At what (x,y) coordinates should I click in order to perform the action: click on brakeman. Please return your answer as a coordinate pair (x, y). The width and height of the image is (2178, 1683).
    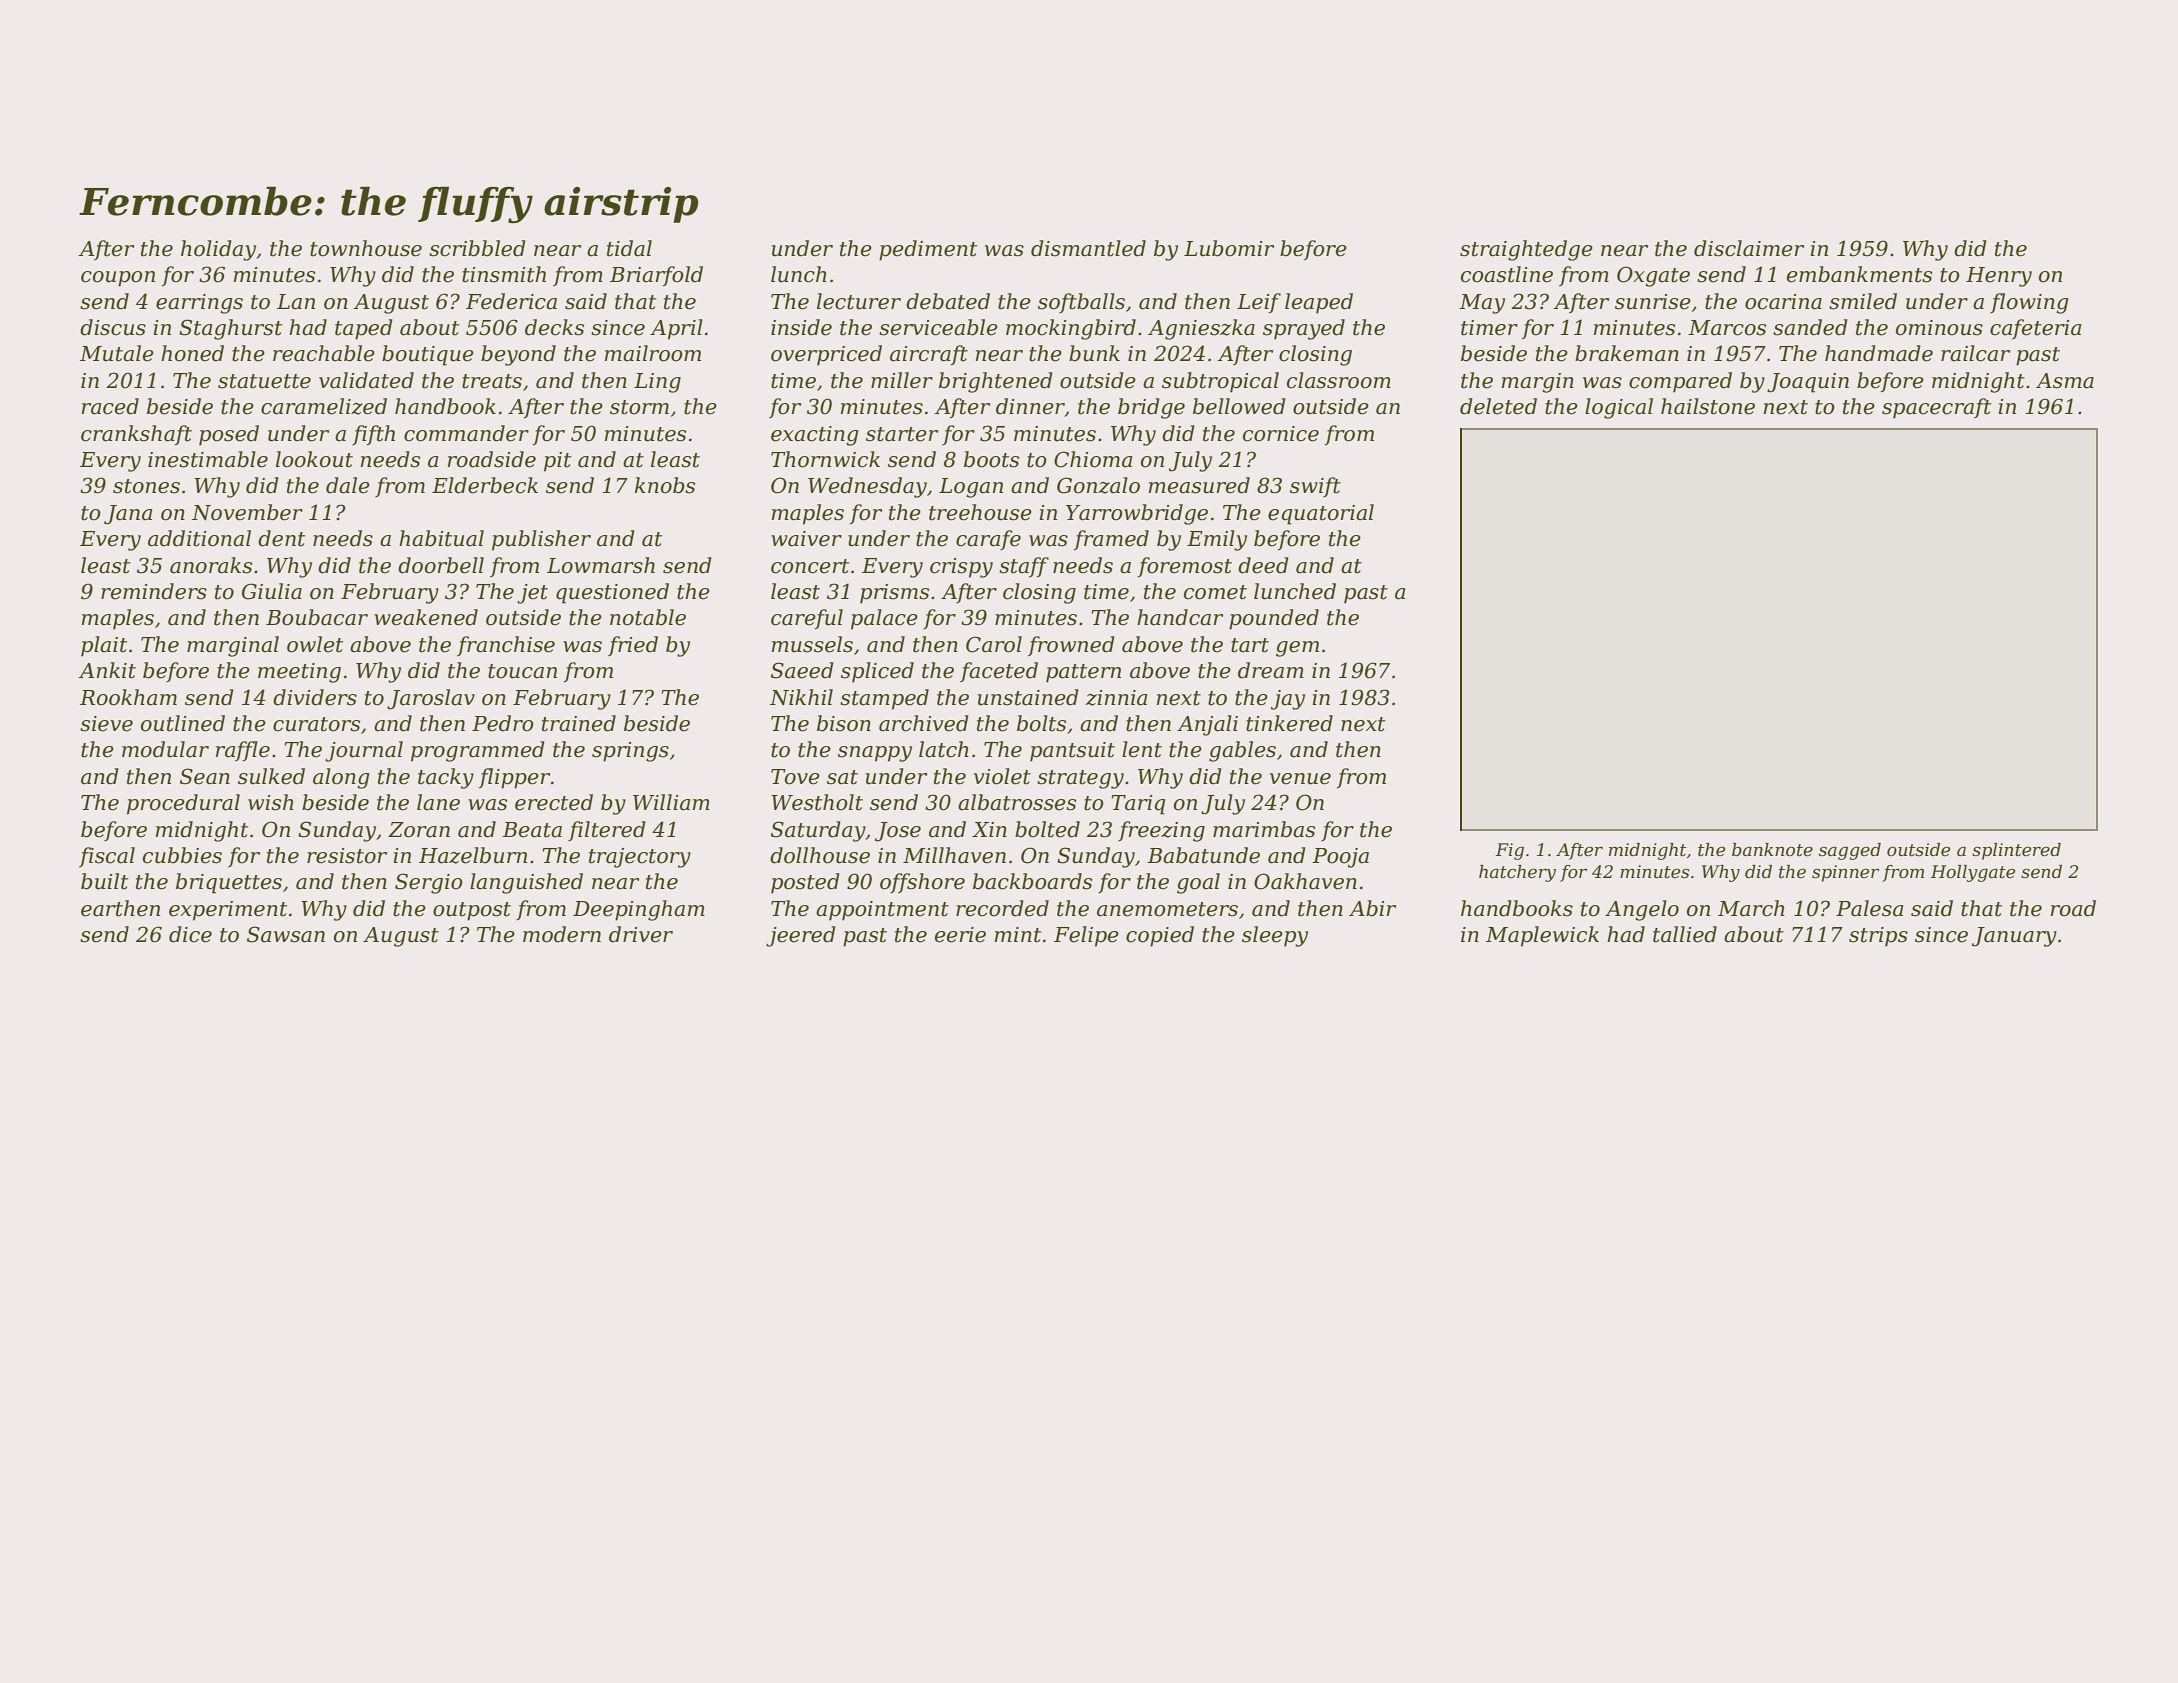
    Looking at the image, I should click on (1627, 353).
